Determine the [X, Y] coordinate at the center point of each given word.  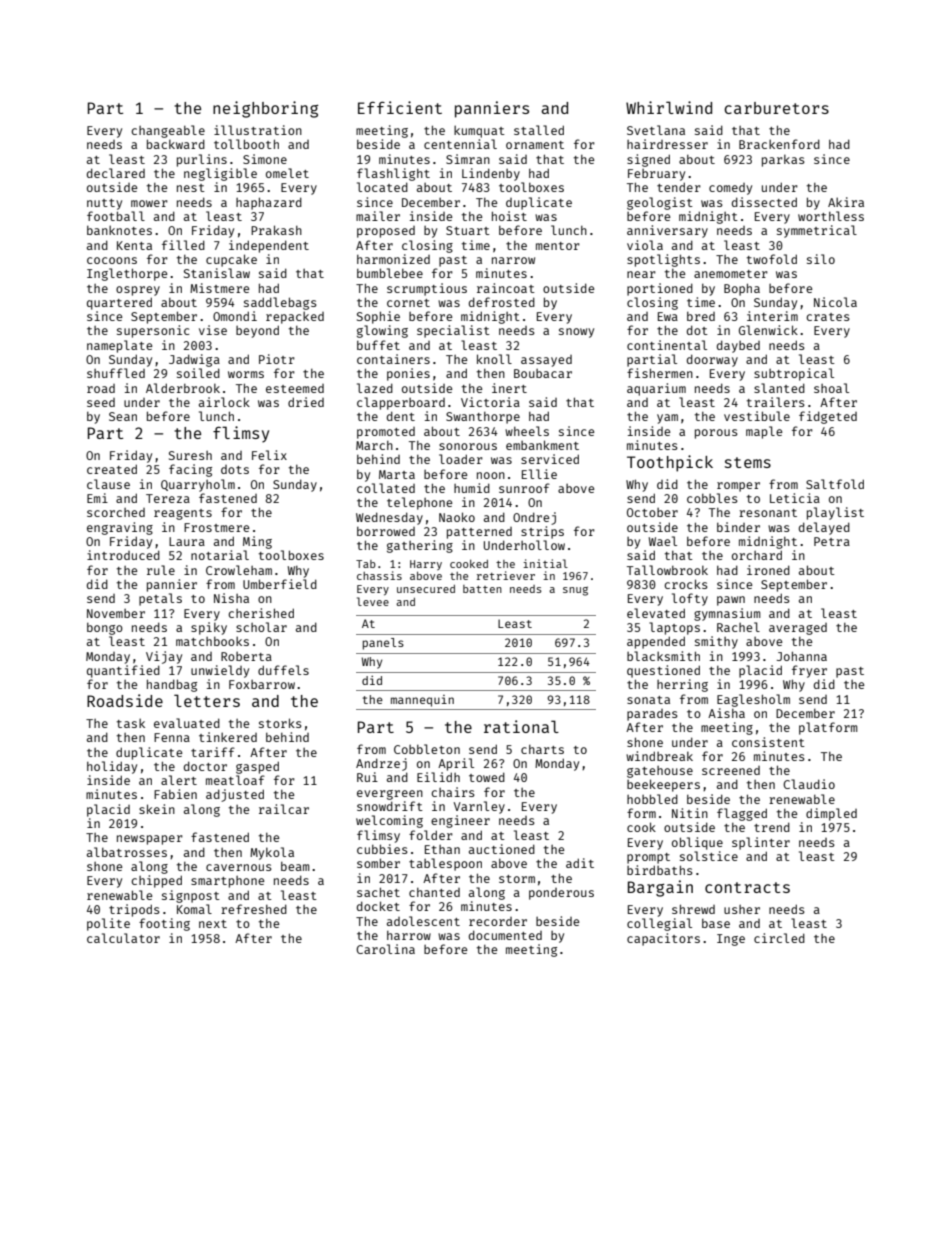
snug [575, 591]
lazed [375, 388]
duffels [283, 670]
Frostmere [216, 527]
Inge [731, 940]
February [656, 175]
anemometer [731, 274]
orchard [757, 555]
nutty [104, 204]
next [213, 924]
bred [701, 316]
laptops [674, 628]
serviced [550, 459]
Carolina [385, 949]
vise [213, 330]
